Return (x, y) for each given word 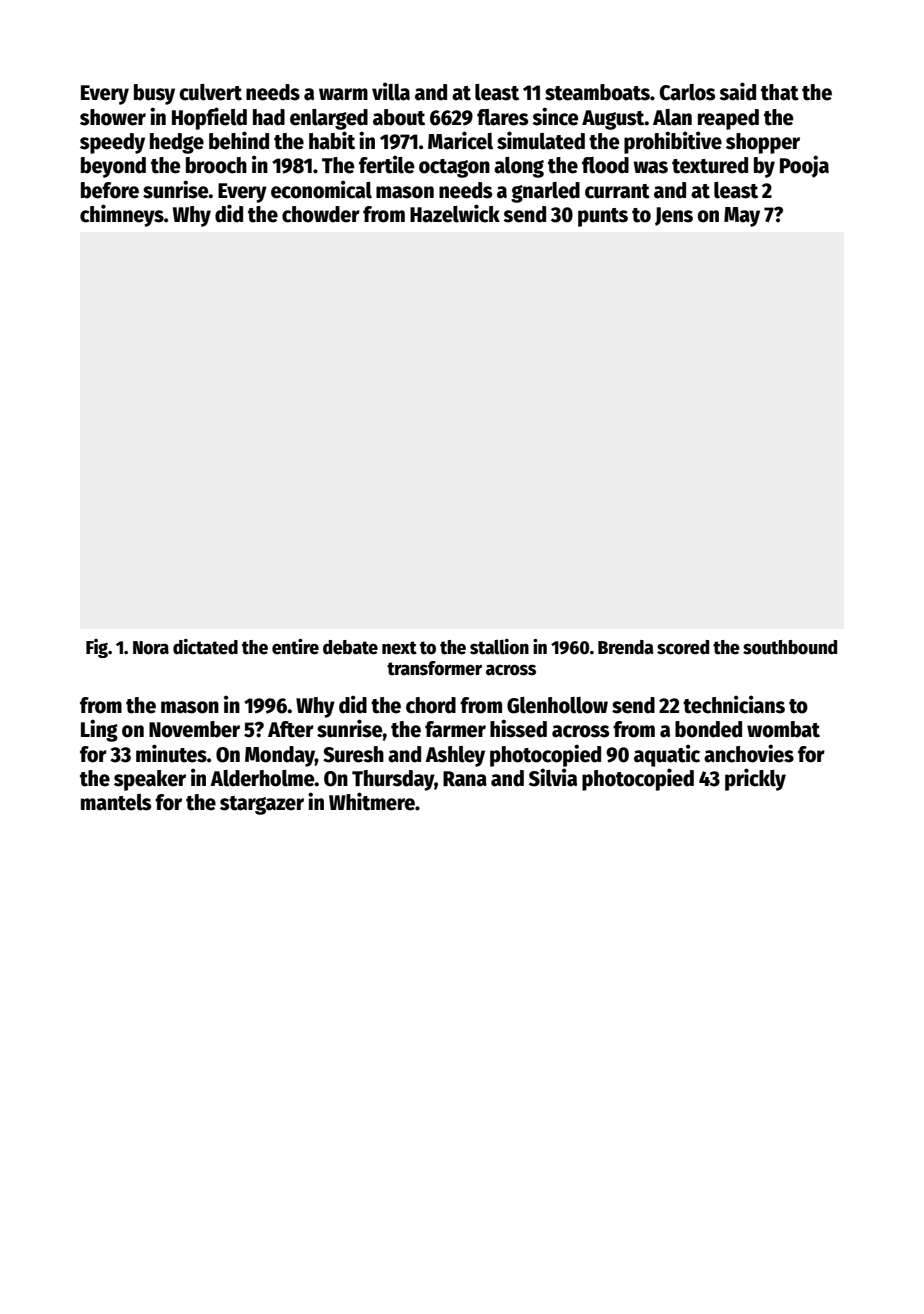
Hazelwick (455, 213)
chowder (321, 214)
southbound (790, 647)
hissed (518, 728)
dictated (205, 647)
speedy (112, 143)
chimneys (122, 215)
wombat (783, 729)
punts (603, 217)
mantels (116, 802)
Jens (674, 216)
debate (350, 647)
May (742, 217)
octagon (454, 168)
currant (617, 191)
